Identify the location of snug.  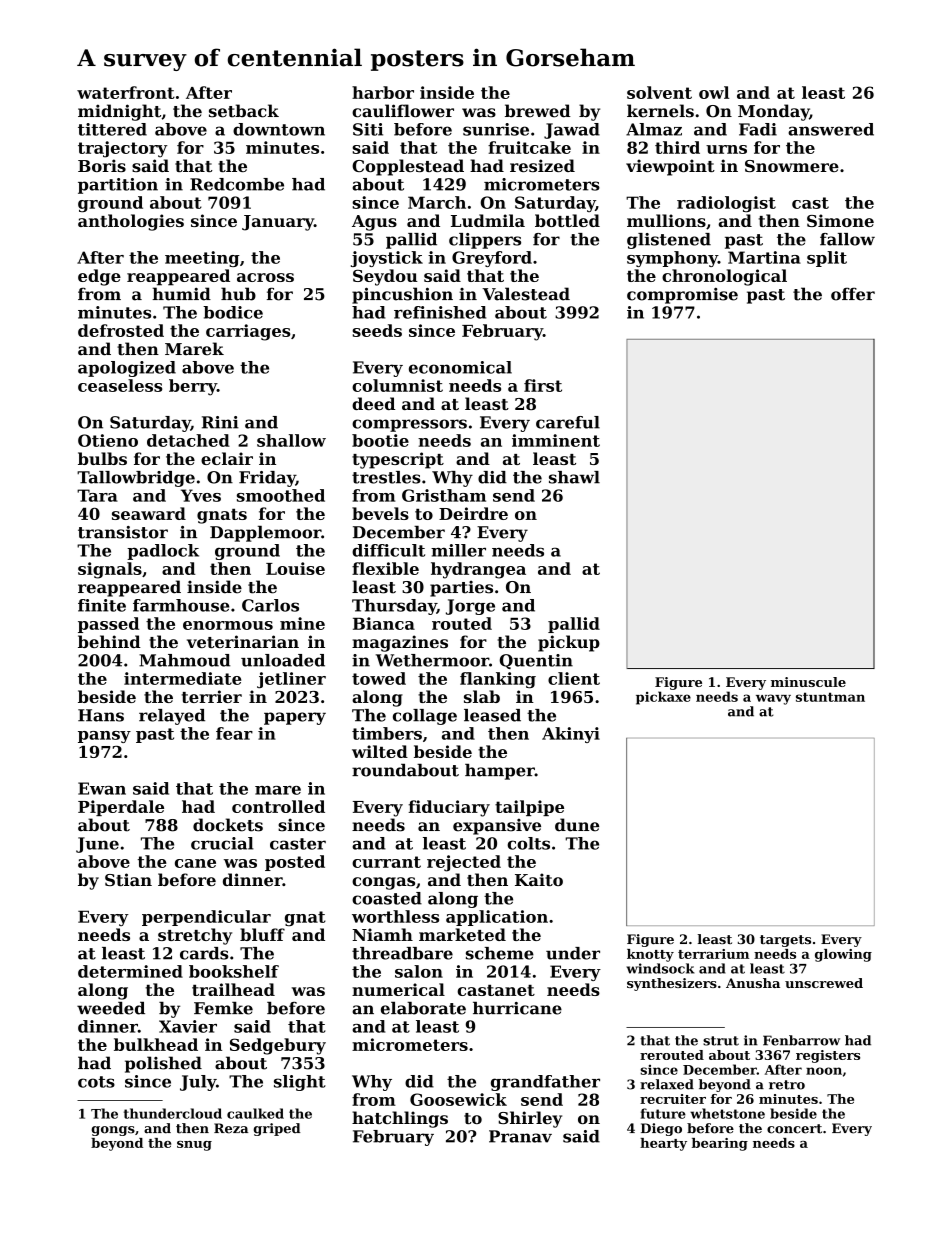
(194, 1146).
